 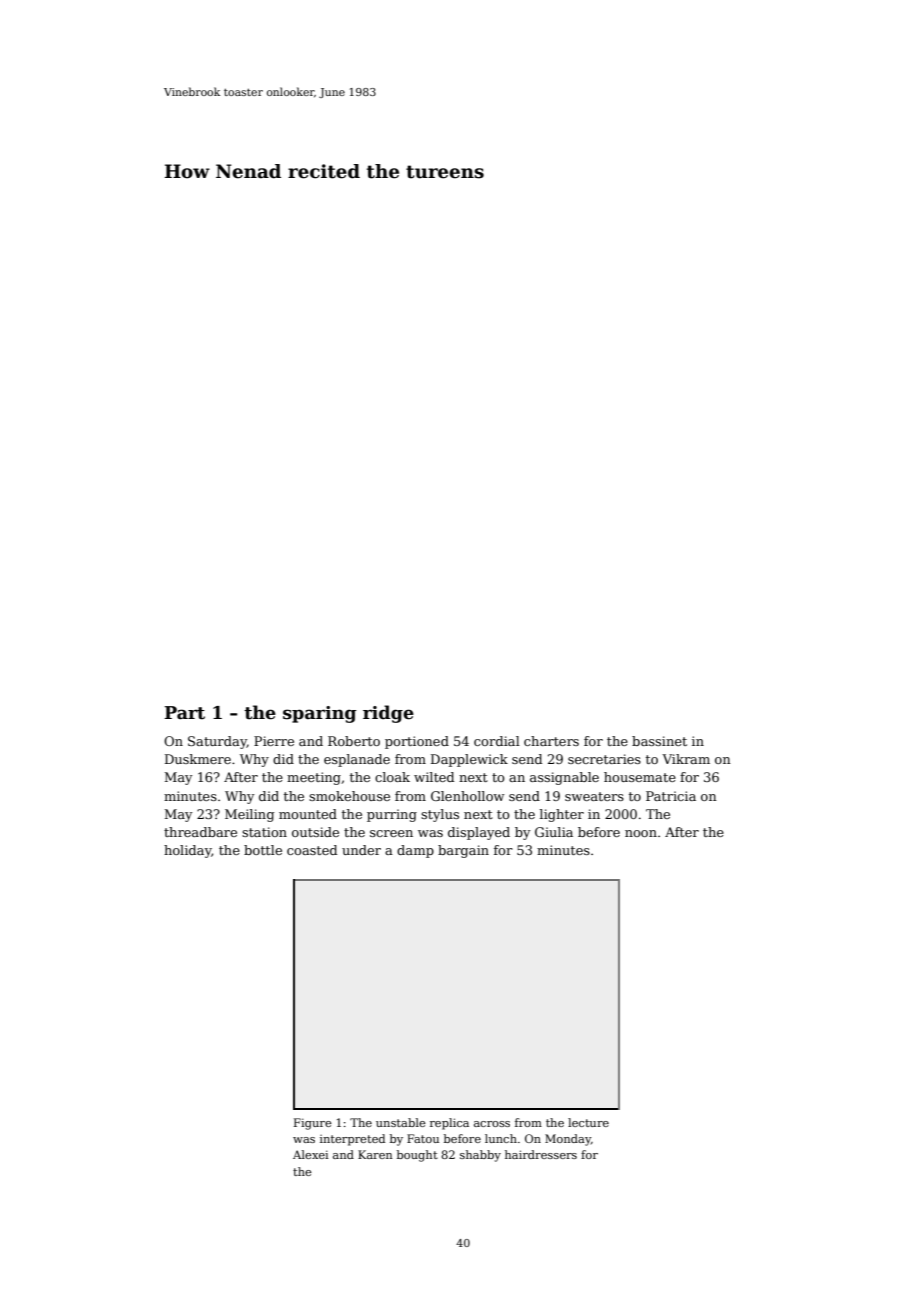 I want to click on damp, so click(x=415, y=851).
